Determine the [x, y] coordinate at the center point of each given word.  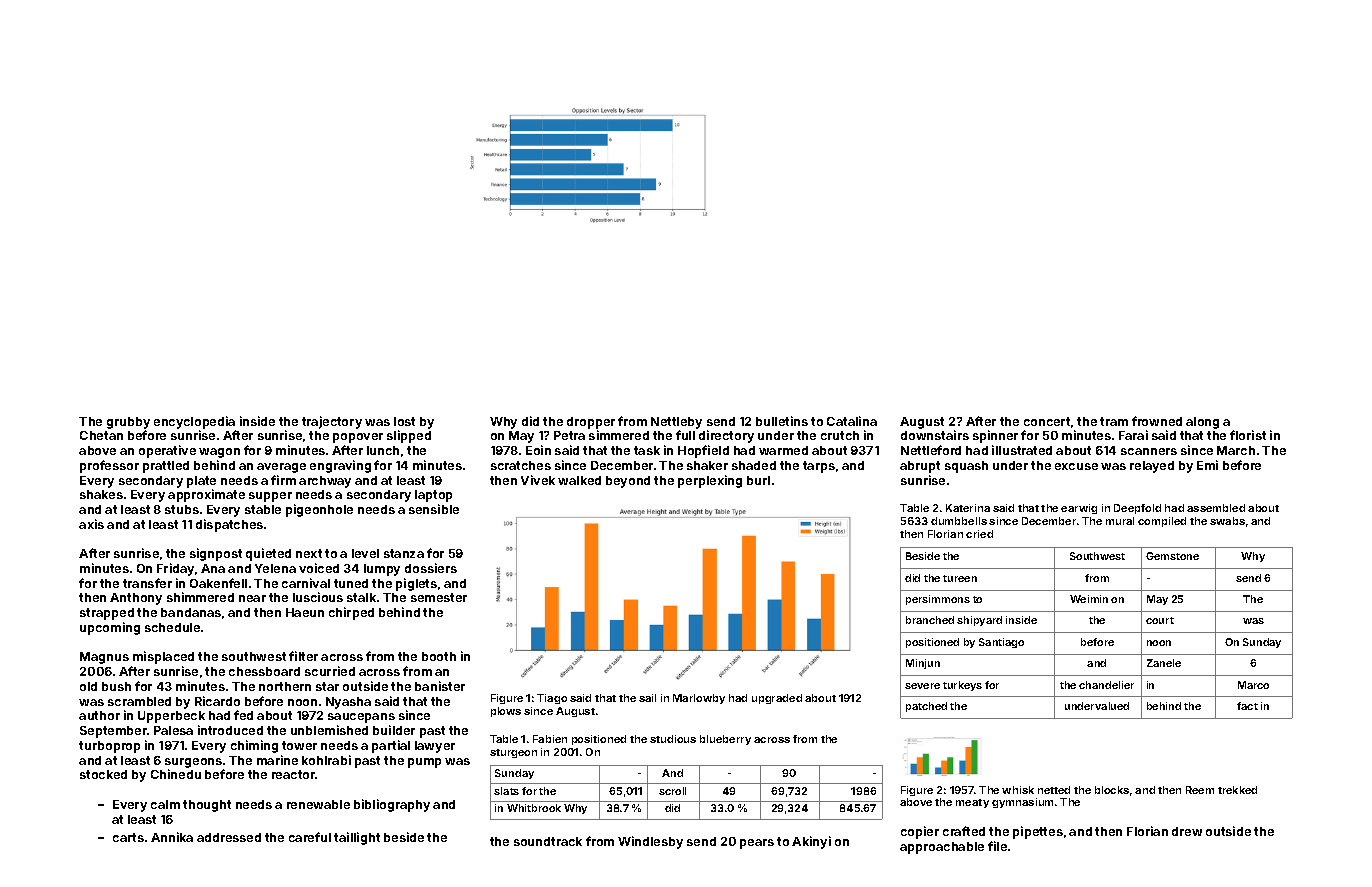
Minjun [923, 664]
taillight [357, 838]
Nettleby [676, 423]
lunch [383, 450]
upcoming [110, 628]
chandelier [1106, 685]
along [1202, 423]
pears [757, 844]
